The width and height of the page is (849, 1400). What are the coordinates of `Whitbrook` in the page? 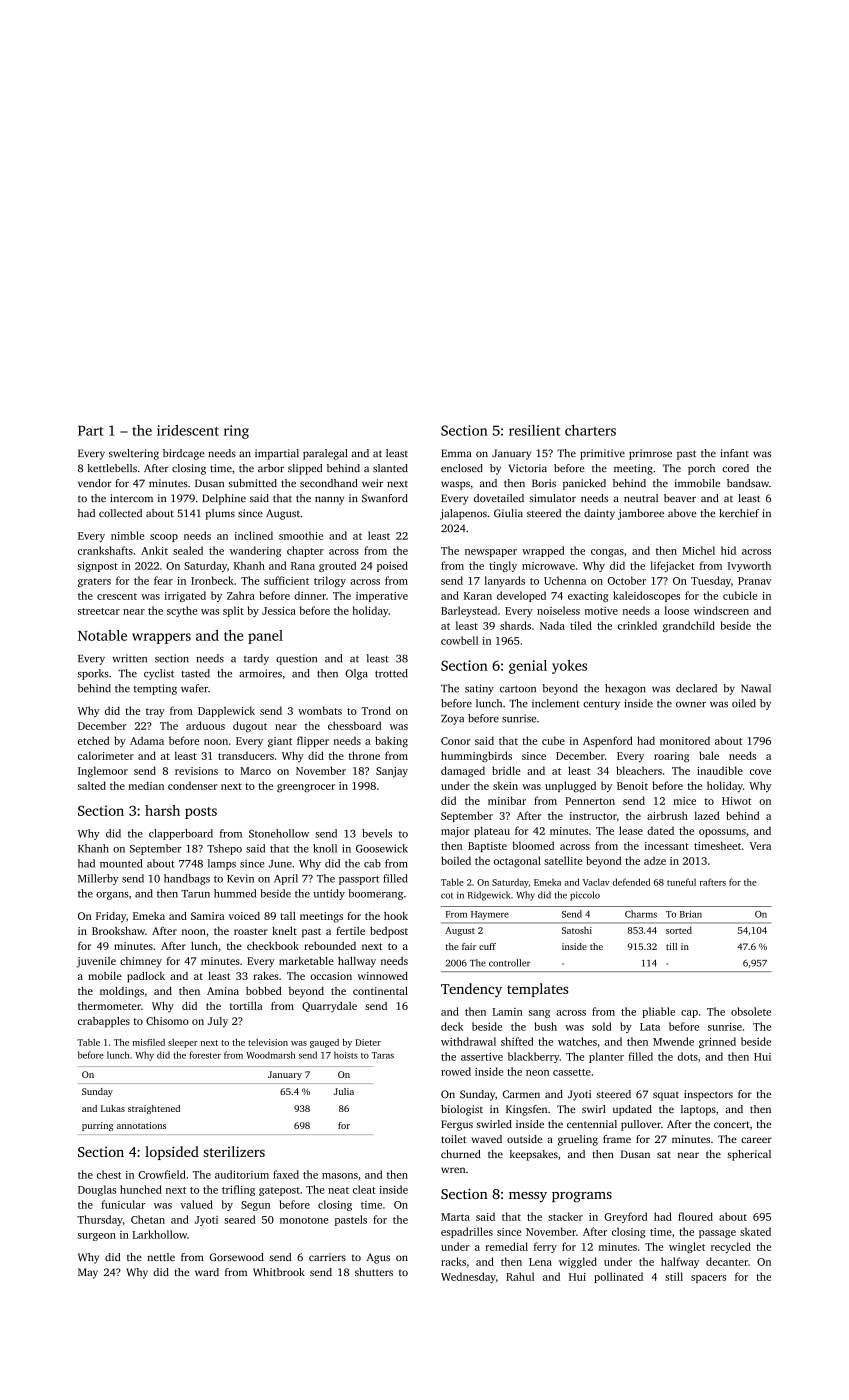 It's located at (279, 1272).
